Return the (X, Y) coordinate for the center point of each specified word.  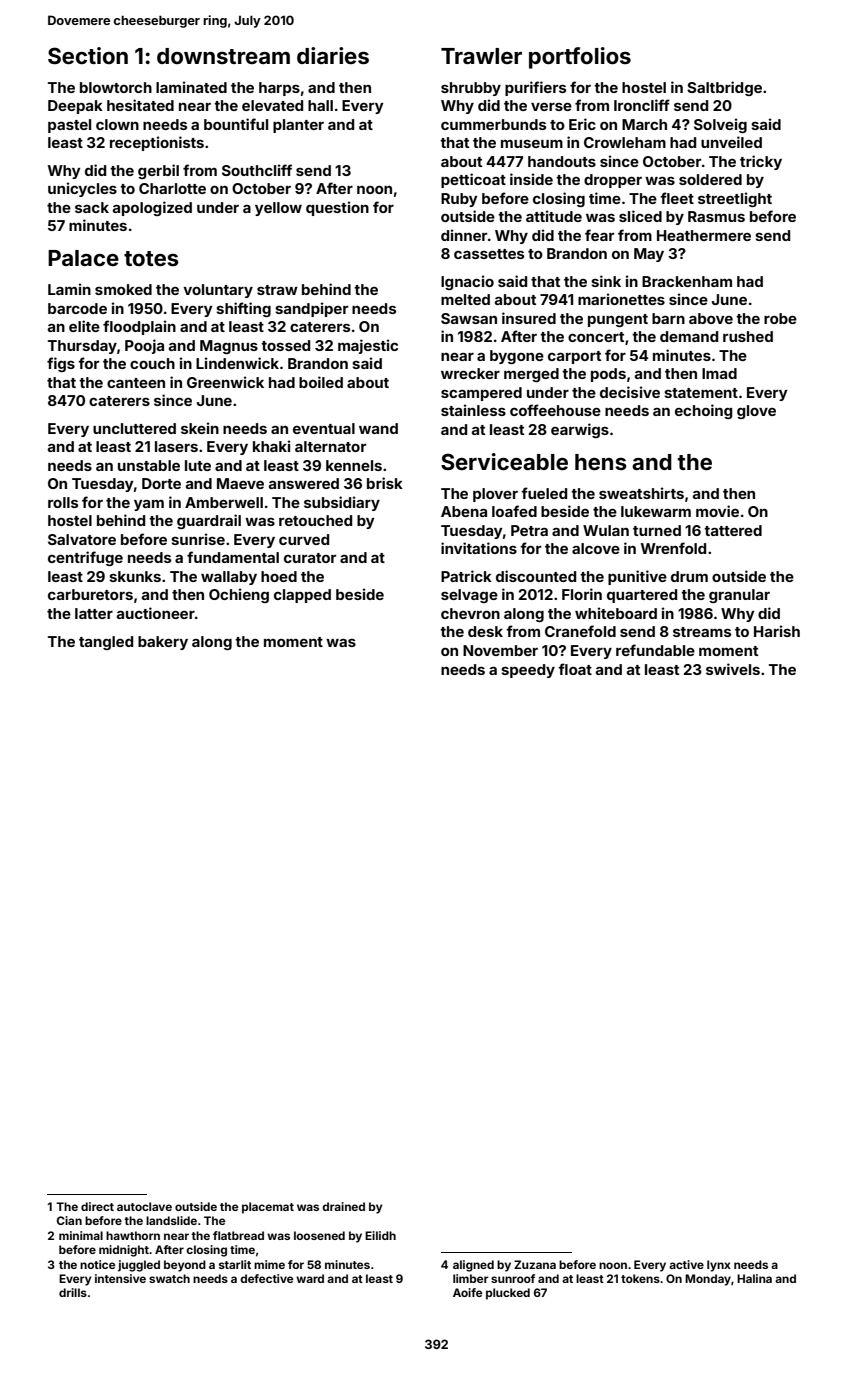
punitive (637, 577)
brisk (385, 483)
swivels (733, 669)
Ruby (459, 200)
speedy (528, 671)
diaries (333, 56)
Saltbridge (724, 88)
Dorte (161, 483)
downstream (223, 56)
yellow (278, 209)
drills (73, 1292)
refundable (655, 650)
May (649, 255)
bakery (163, 643)
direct (97, 1206)
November (500, 650)
